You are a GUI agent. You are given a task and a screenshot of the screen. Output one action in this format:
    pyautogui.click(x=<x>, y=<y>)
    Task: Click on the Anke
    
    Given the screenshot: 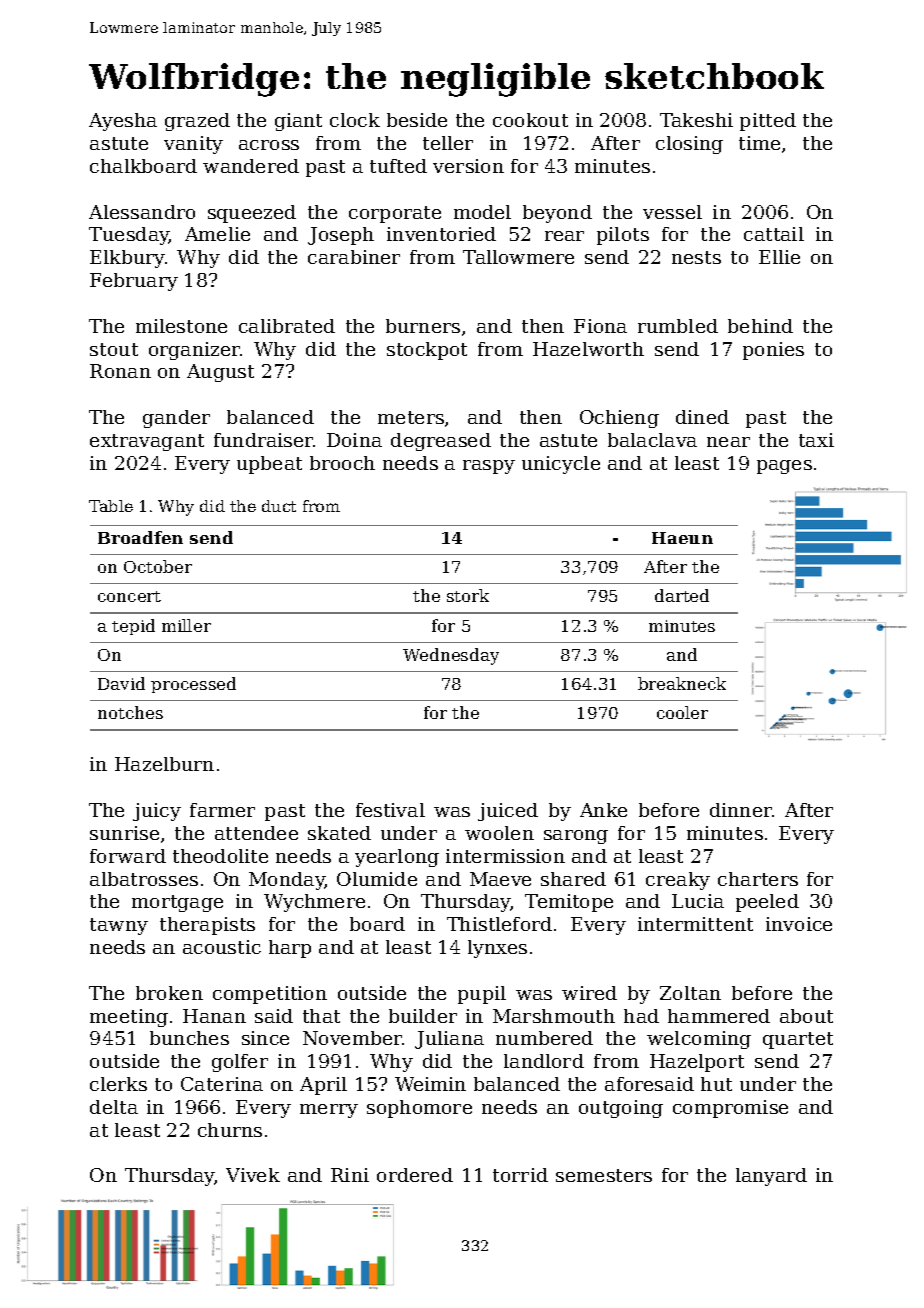 What is the action you would take?
    pyautogui.click(x=603, y=810)
